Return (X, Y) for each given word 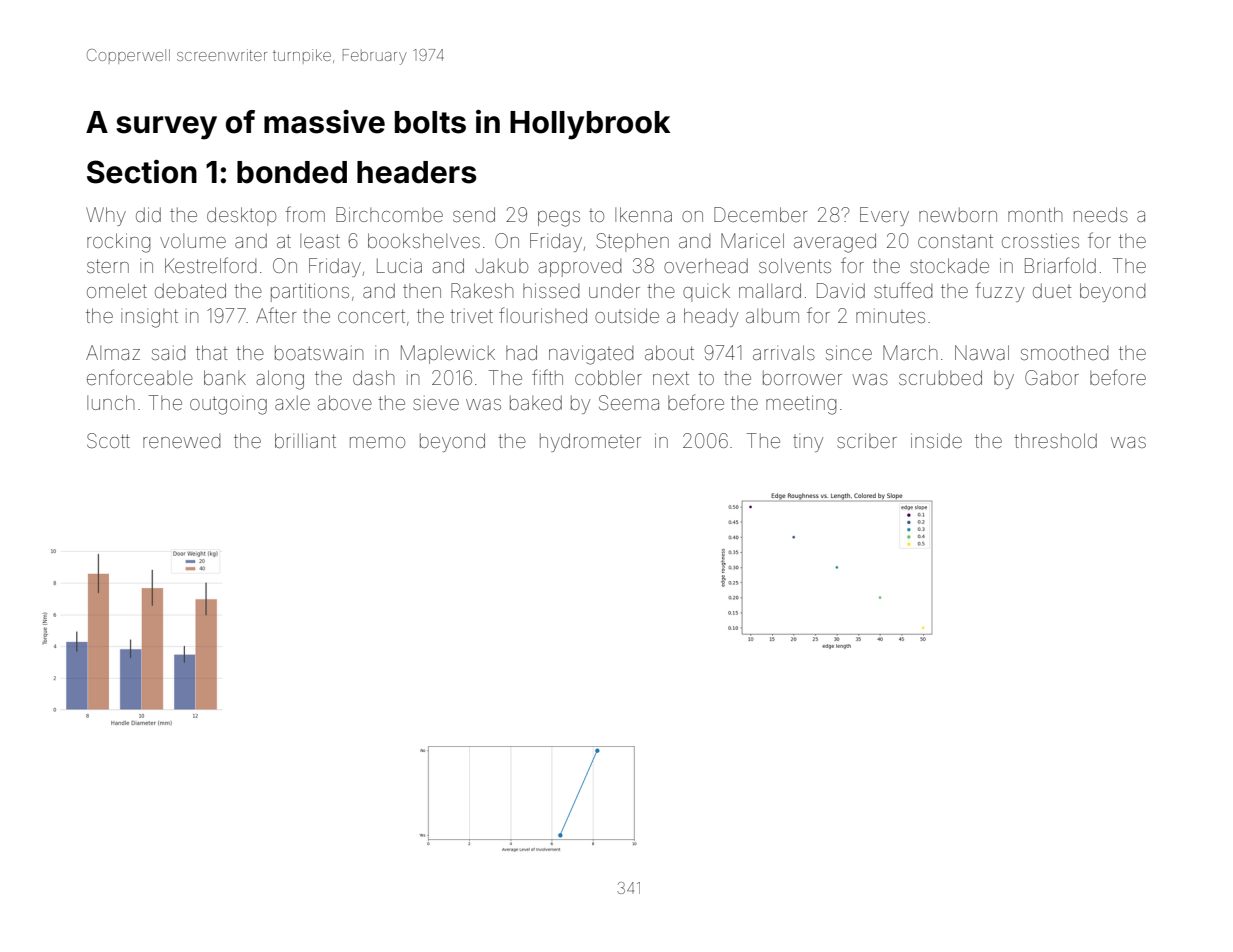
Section (142, 172)
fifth (547, 377)
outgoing (228, 405)
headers (417, 172)
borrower (802, 378)
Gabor (1052, 377)
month (1035, 214)
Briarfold (1060, 265)
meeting (801, 405)
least (320, 241)
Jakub (501, 266)
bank (225, 377)
